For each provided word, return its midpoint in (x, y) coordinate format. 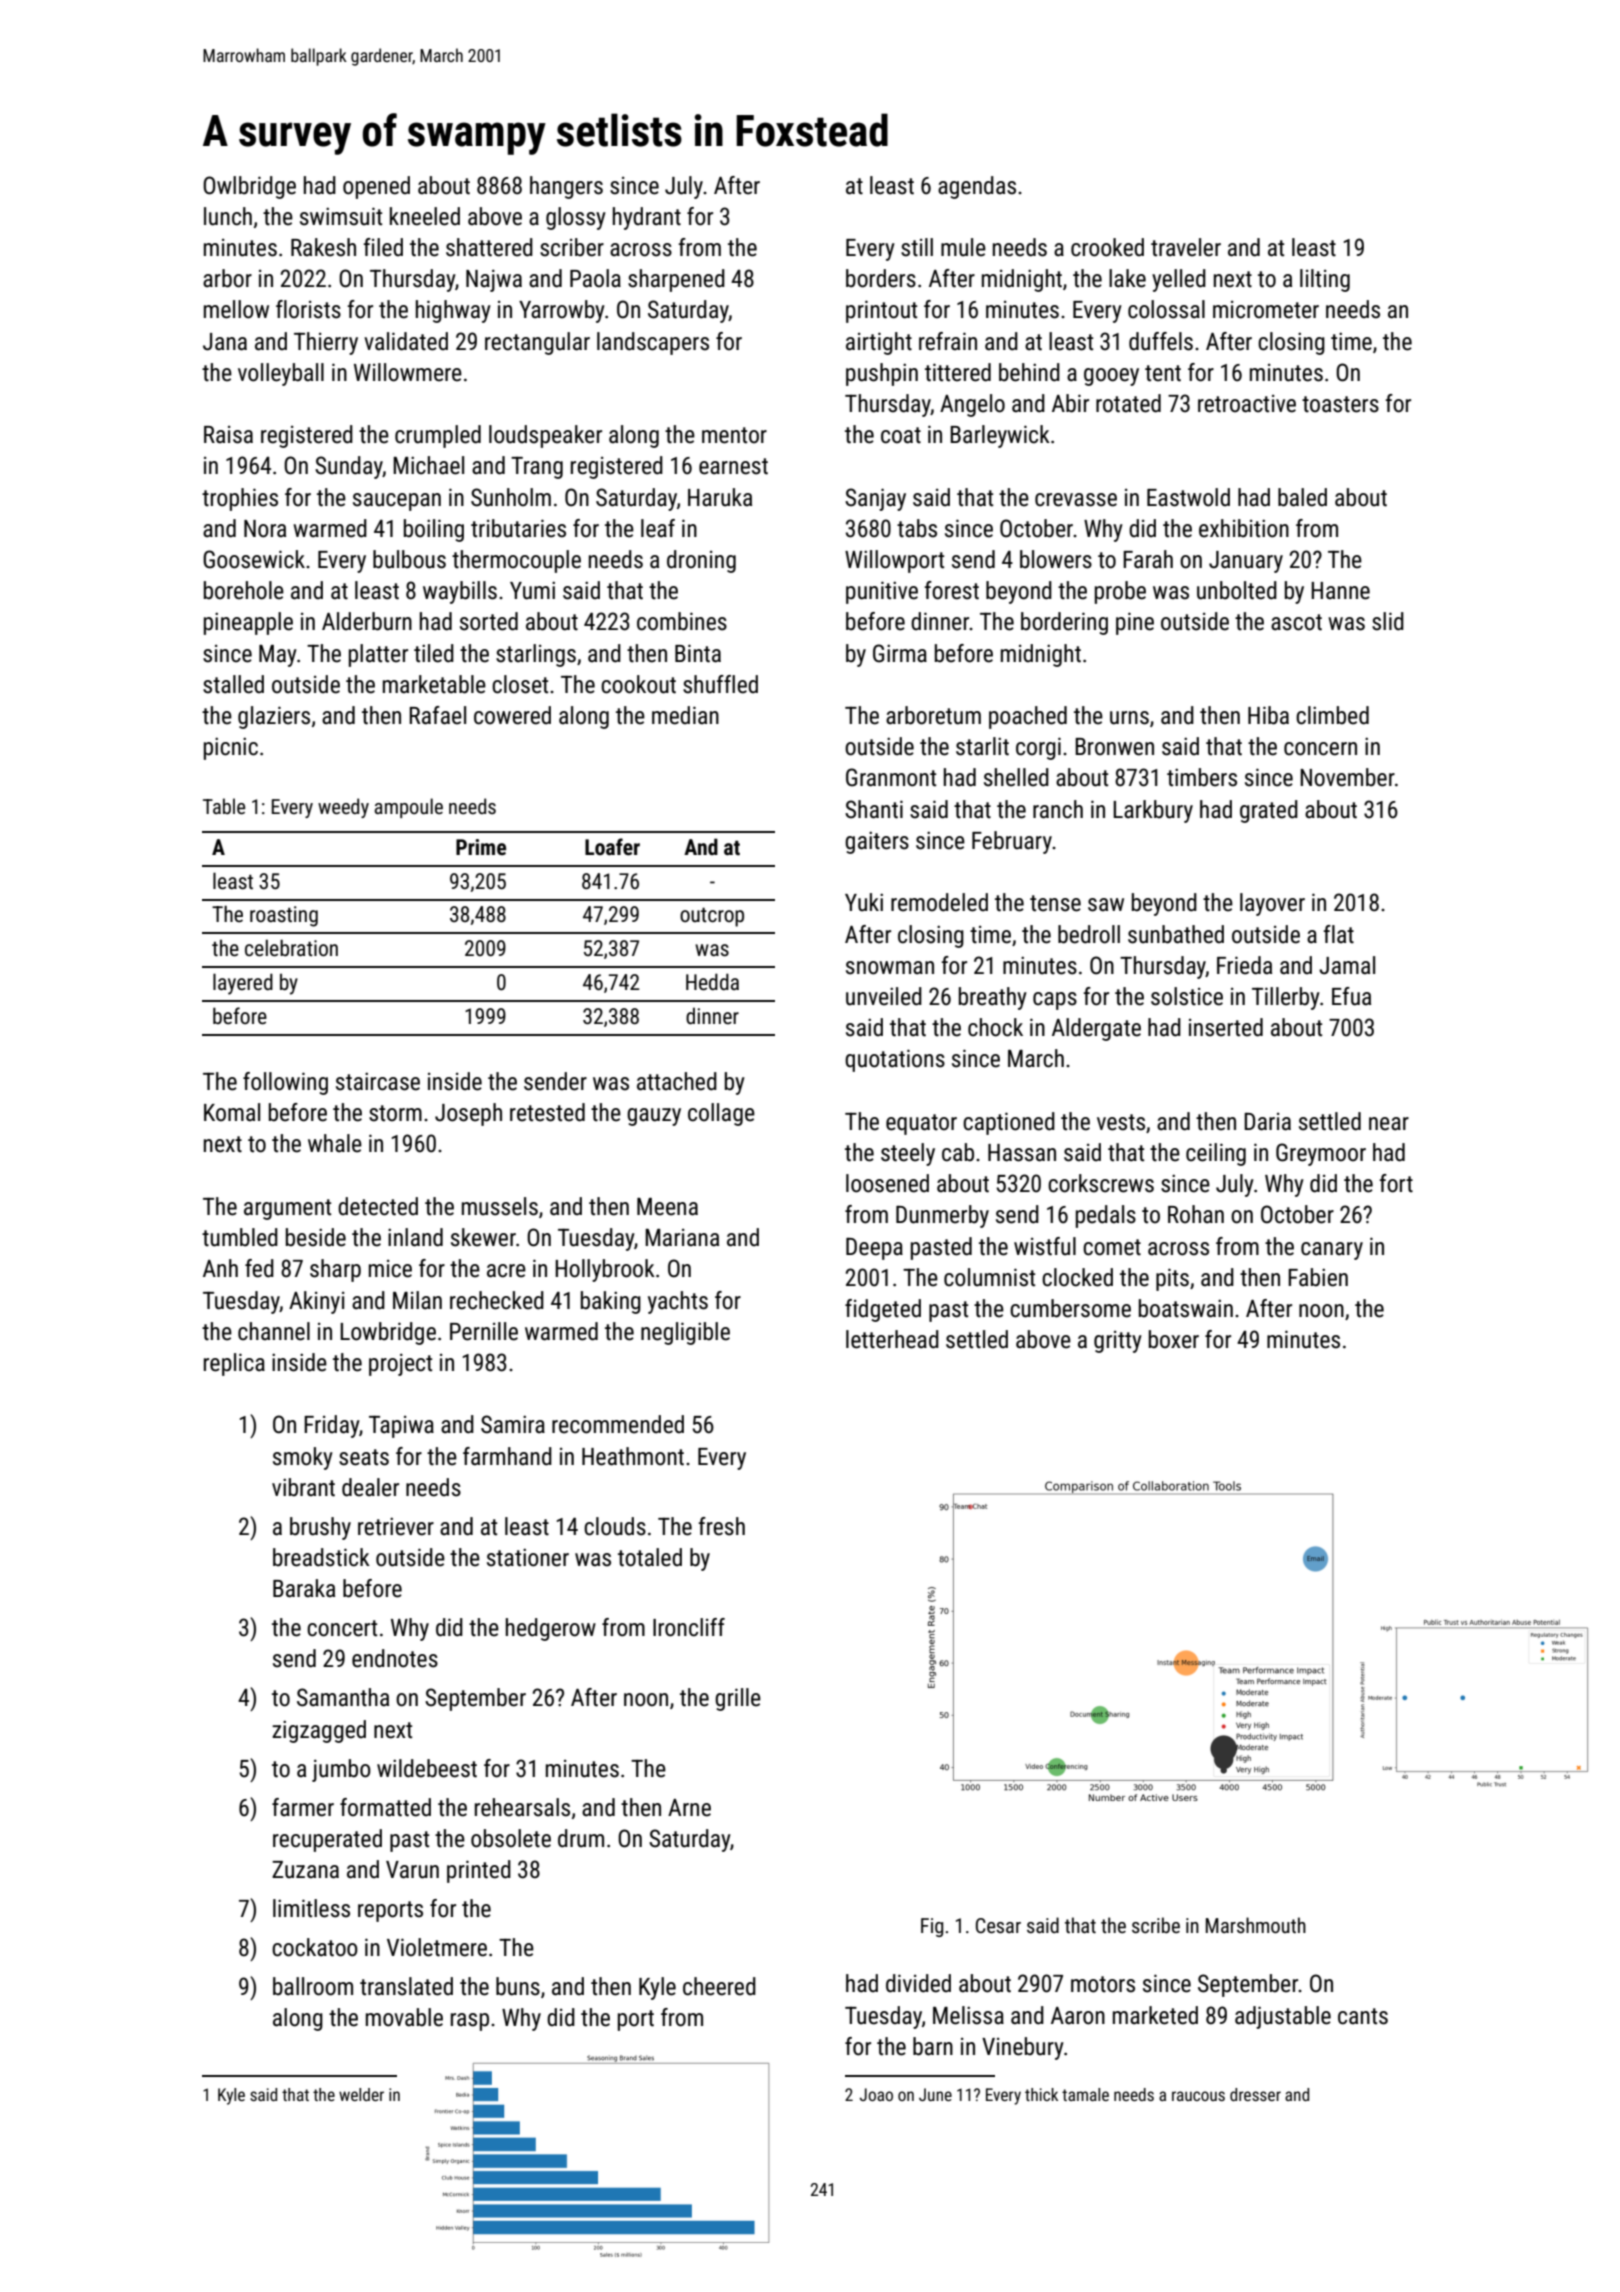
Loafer (612, 847)
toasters (1340, 404)
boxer (1174, 1339)
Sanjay (875, 499)
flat (1338, 934)
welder (361, 2094)
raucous (1198, 2096)
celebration (291, 948)
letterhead (892, 1339)
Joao (876, 2094)
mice (390, 1269)
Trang (537, 467)
